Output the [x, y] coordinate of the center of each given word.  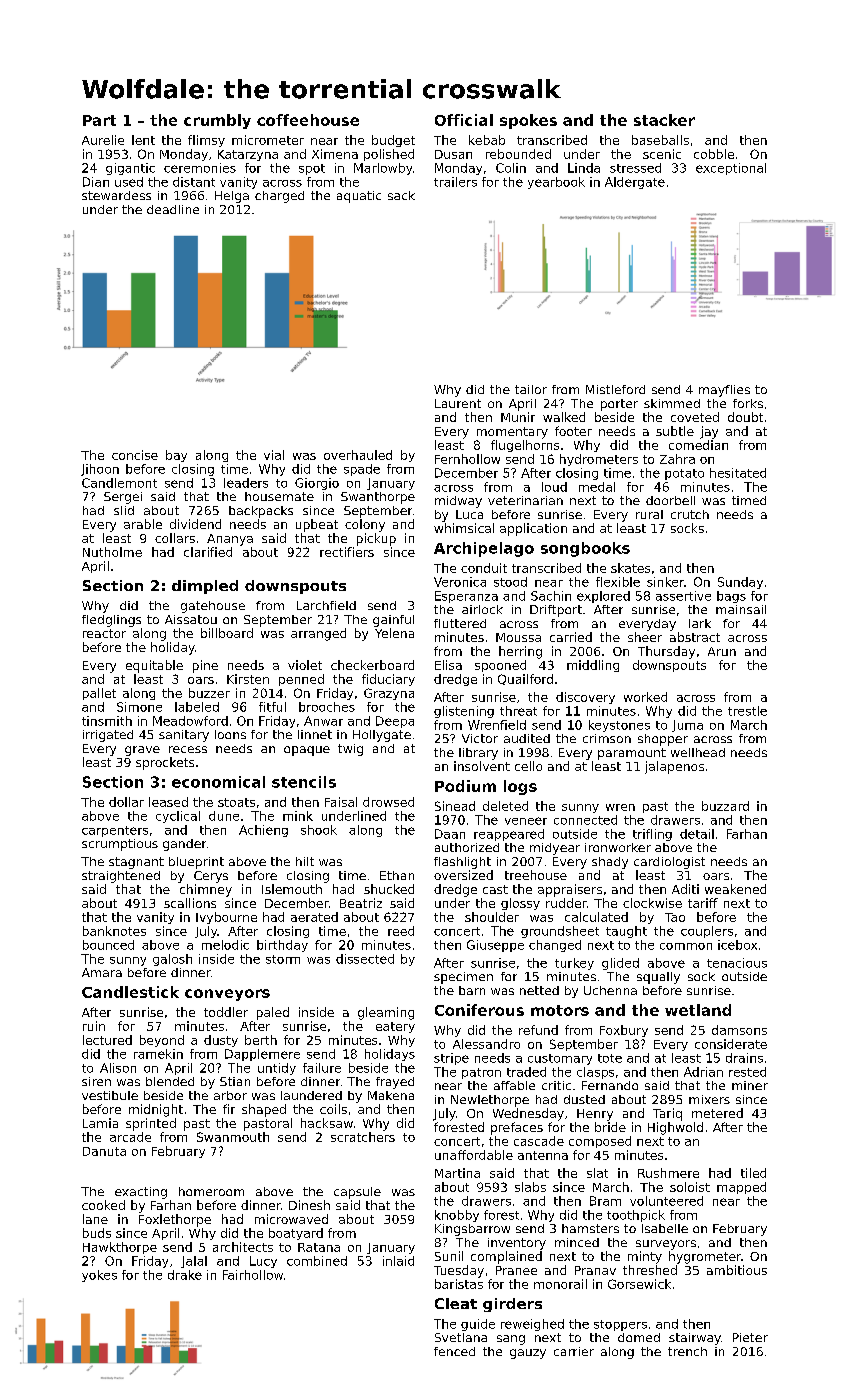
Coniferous [479, 1010]
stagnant [136, 863]
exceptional [731, 169]
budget [393, 141]
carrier [574, 1351]
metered [717, 1113]
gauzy [528, 1354]
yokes [99, 1276]
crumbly [217, 121]
